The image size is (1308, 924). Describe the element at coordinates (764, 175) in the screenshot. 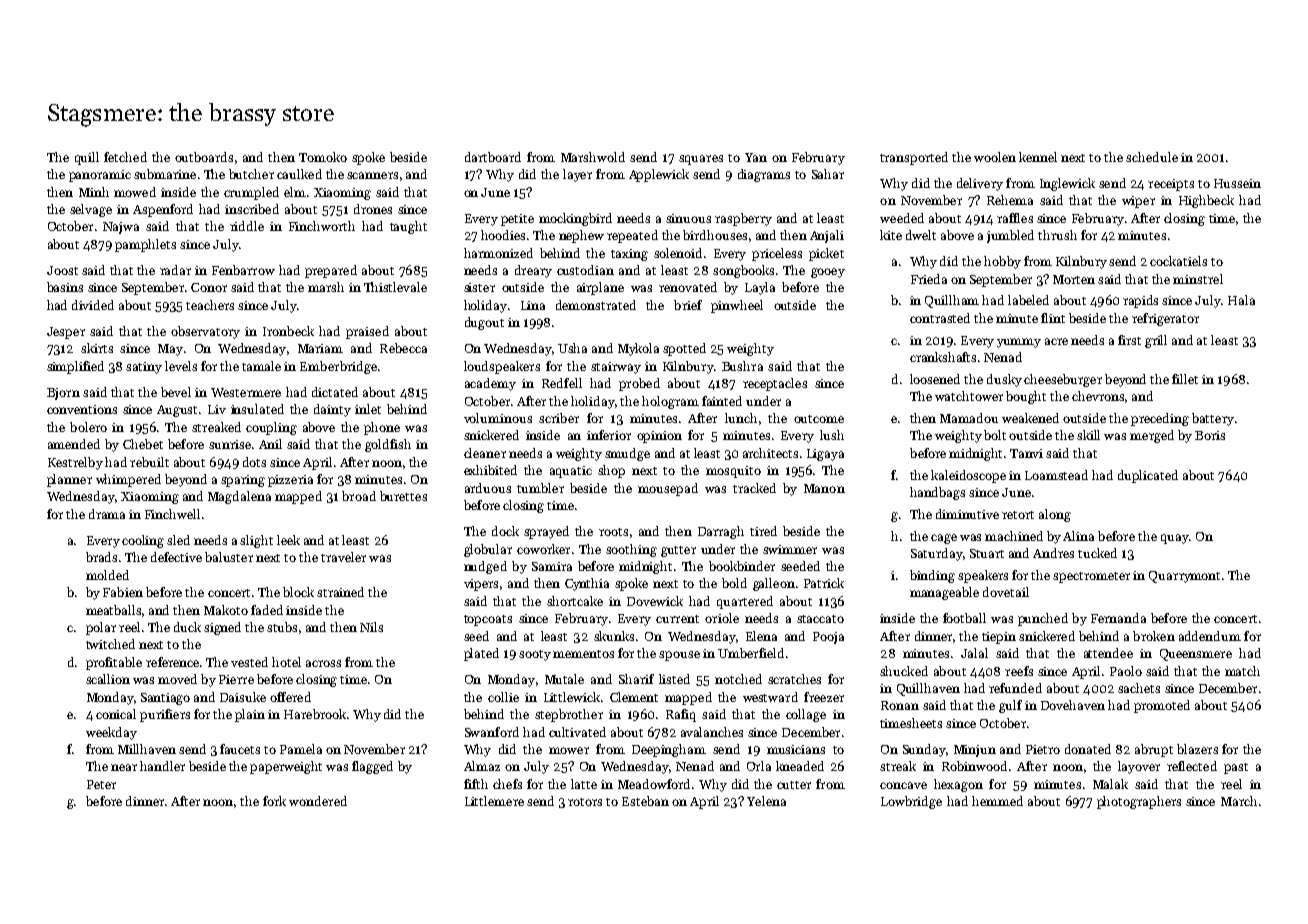

I see `diagrams` at that location.
